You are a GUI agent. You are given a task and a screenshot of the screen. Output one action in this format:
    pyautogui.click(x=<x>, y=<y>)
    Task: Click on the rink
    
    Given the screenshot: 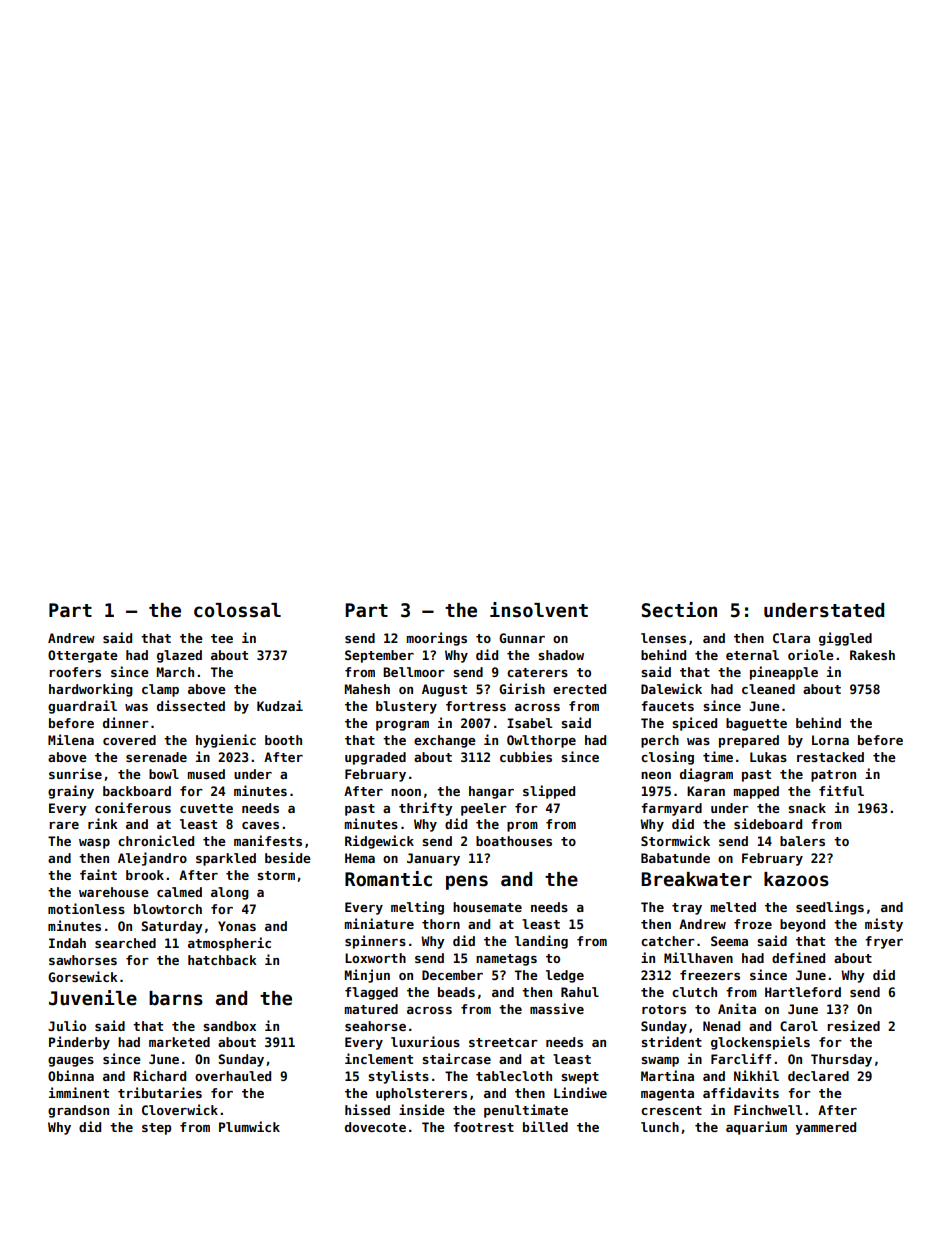 What is the action you would take?
    pyautogui.click(x=103, y=823)
